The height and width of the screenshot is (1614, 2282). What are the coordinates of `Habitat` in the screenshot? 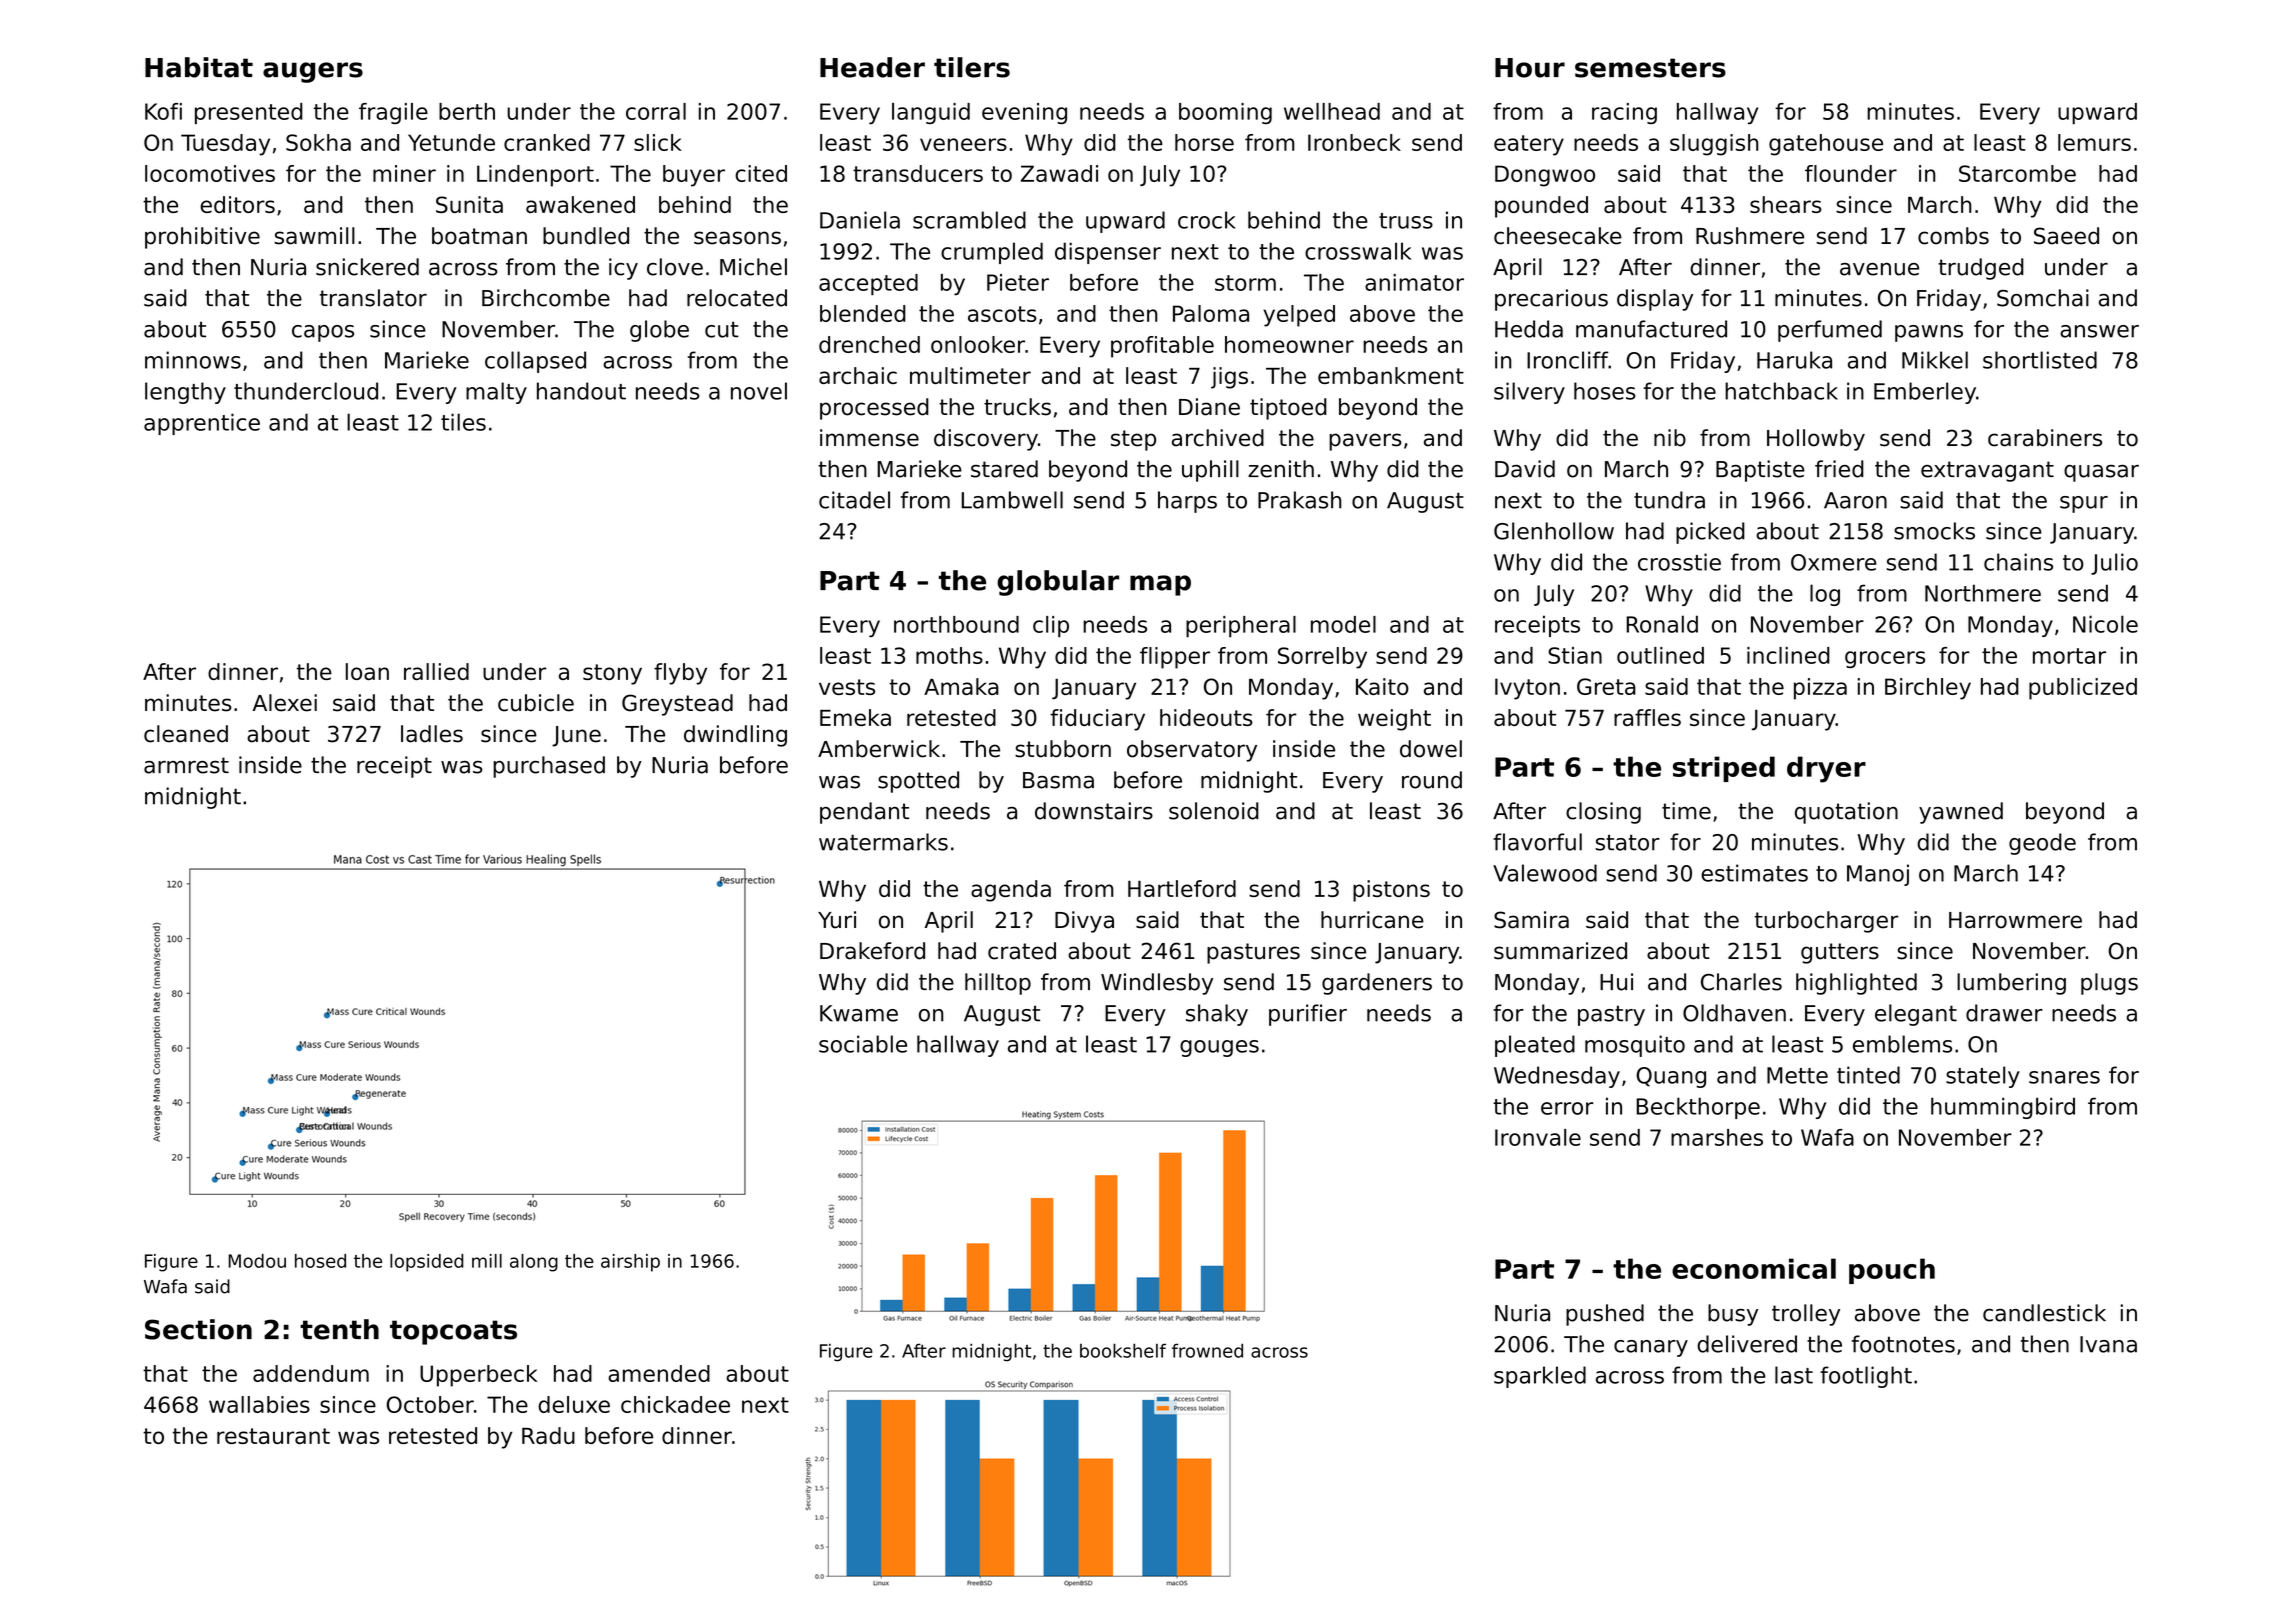 It's located at (199, 67).
